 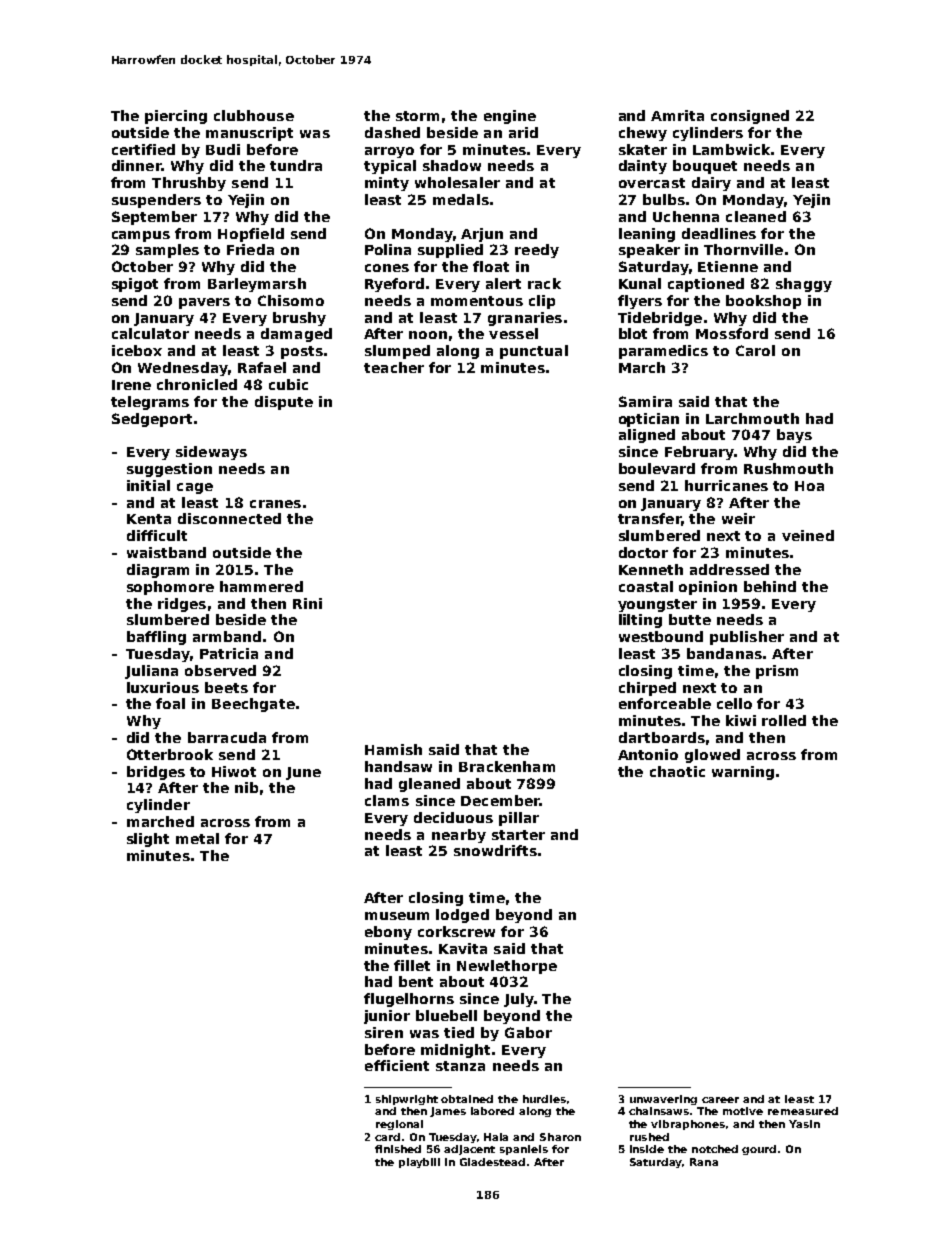 I want to click on storm, so click(x=417, y=116).
